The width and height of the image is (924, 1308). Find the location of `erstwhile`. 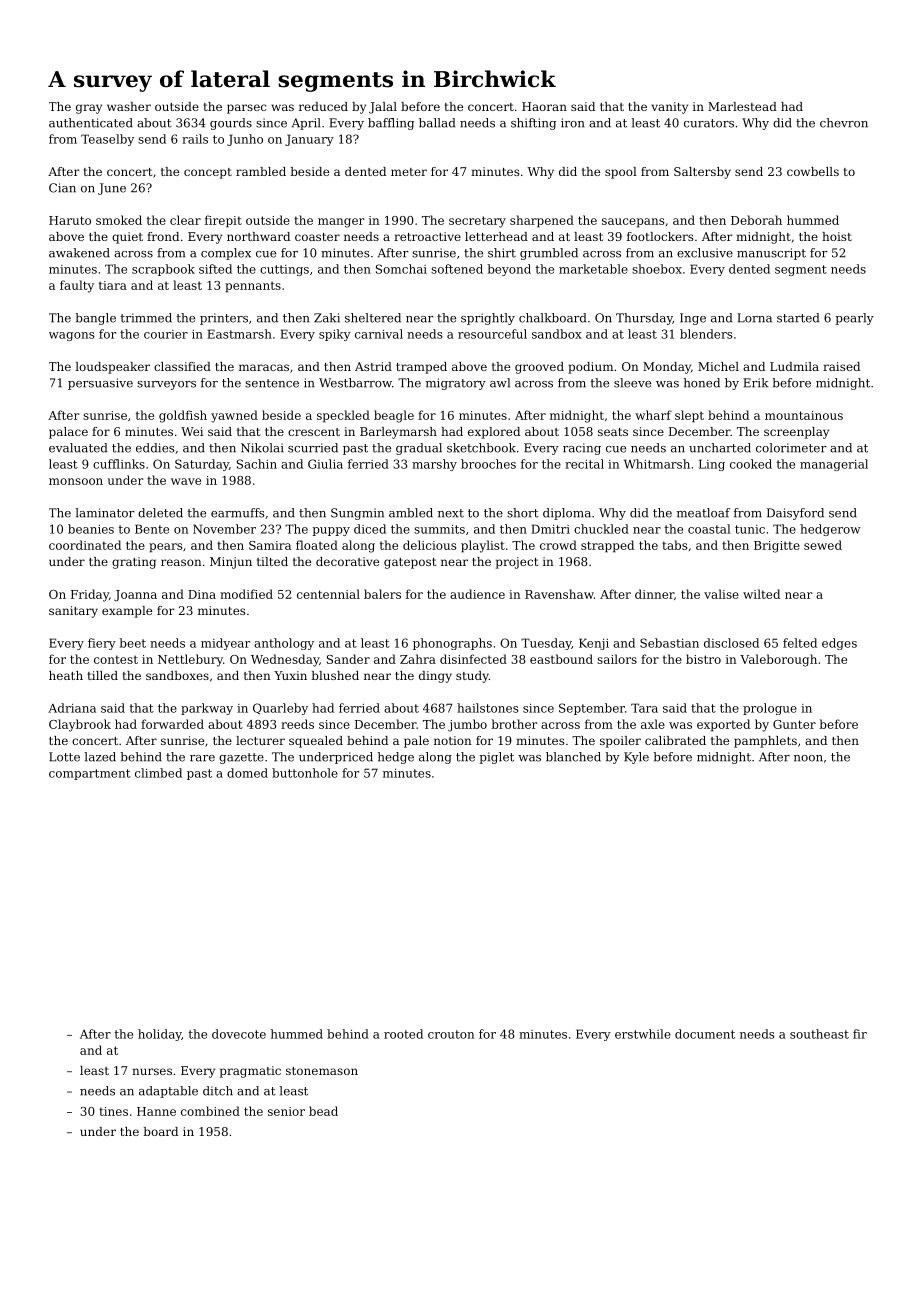

erstwhile is located at coordinates (643, 1034).
